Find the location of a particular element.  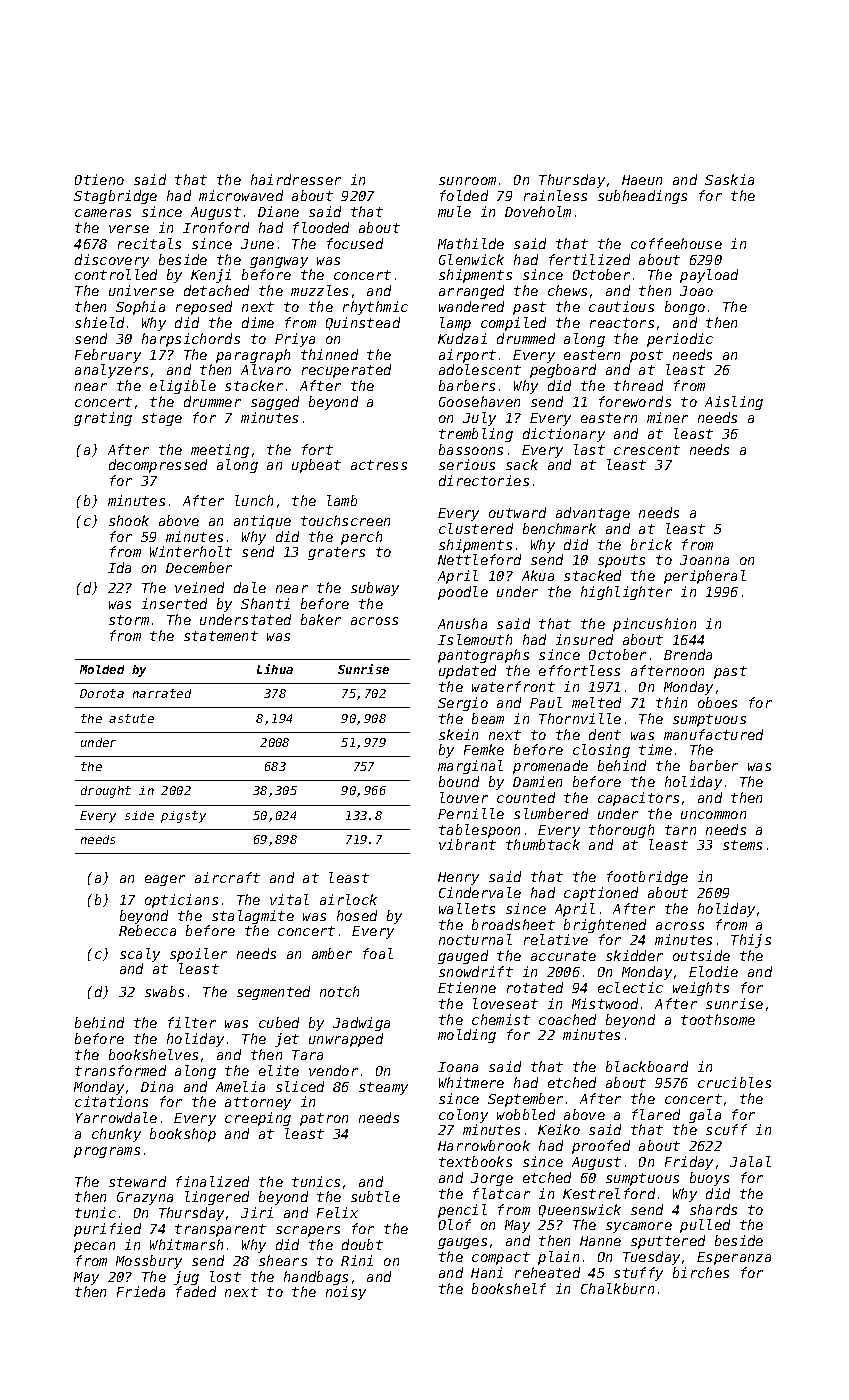

Saskia is located at coordinates (729, 179).
